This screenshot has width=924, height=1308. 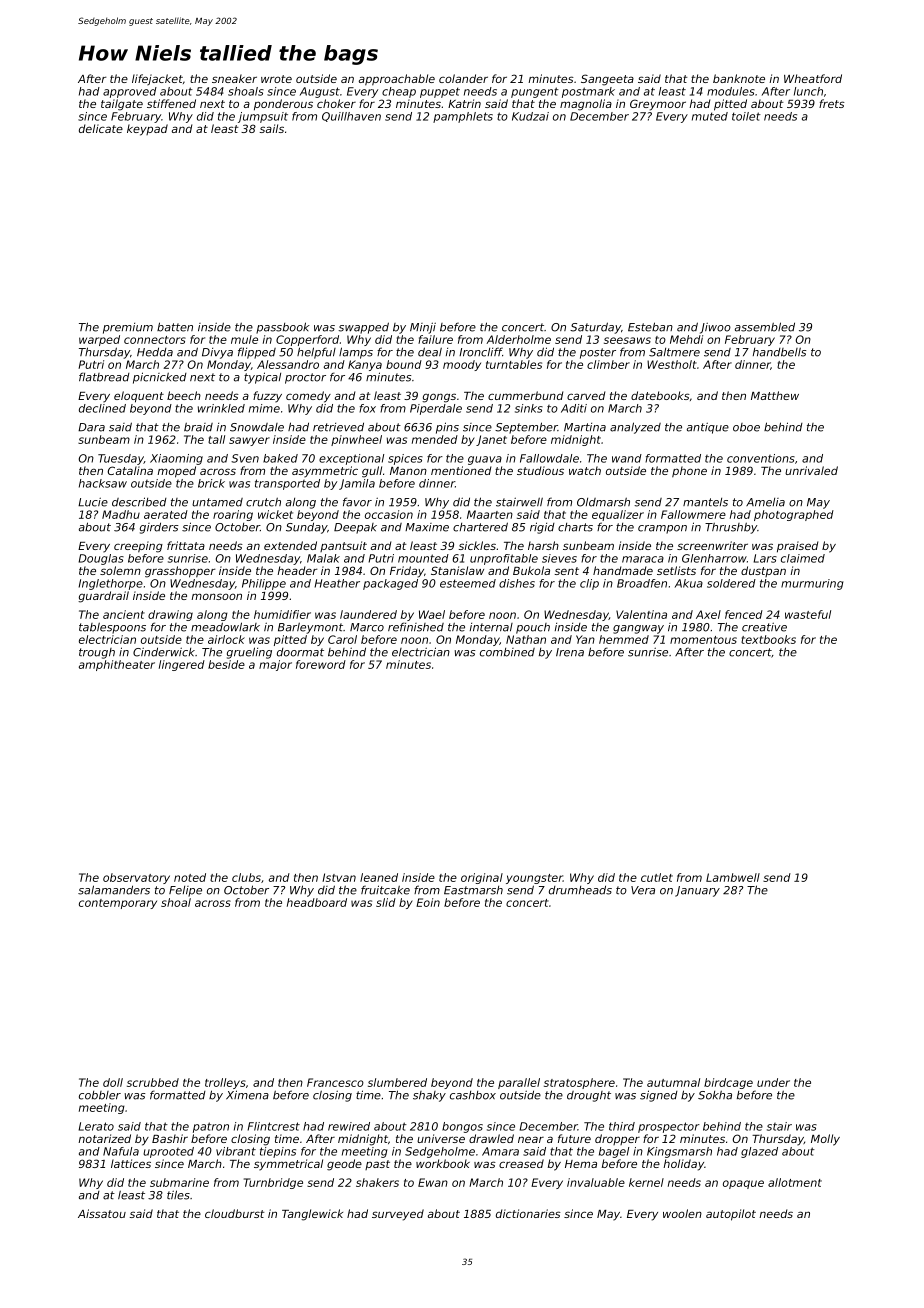 I want to click on foreword, so click(x=321, y=664).
